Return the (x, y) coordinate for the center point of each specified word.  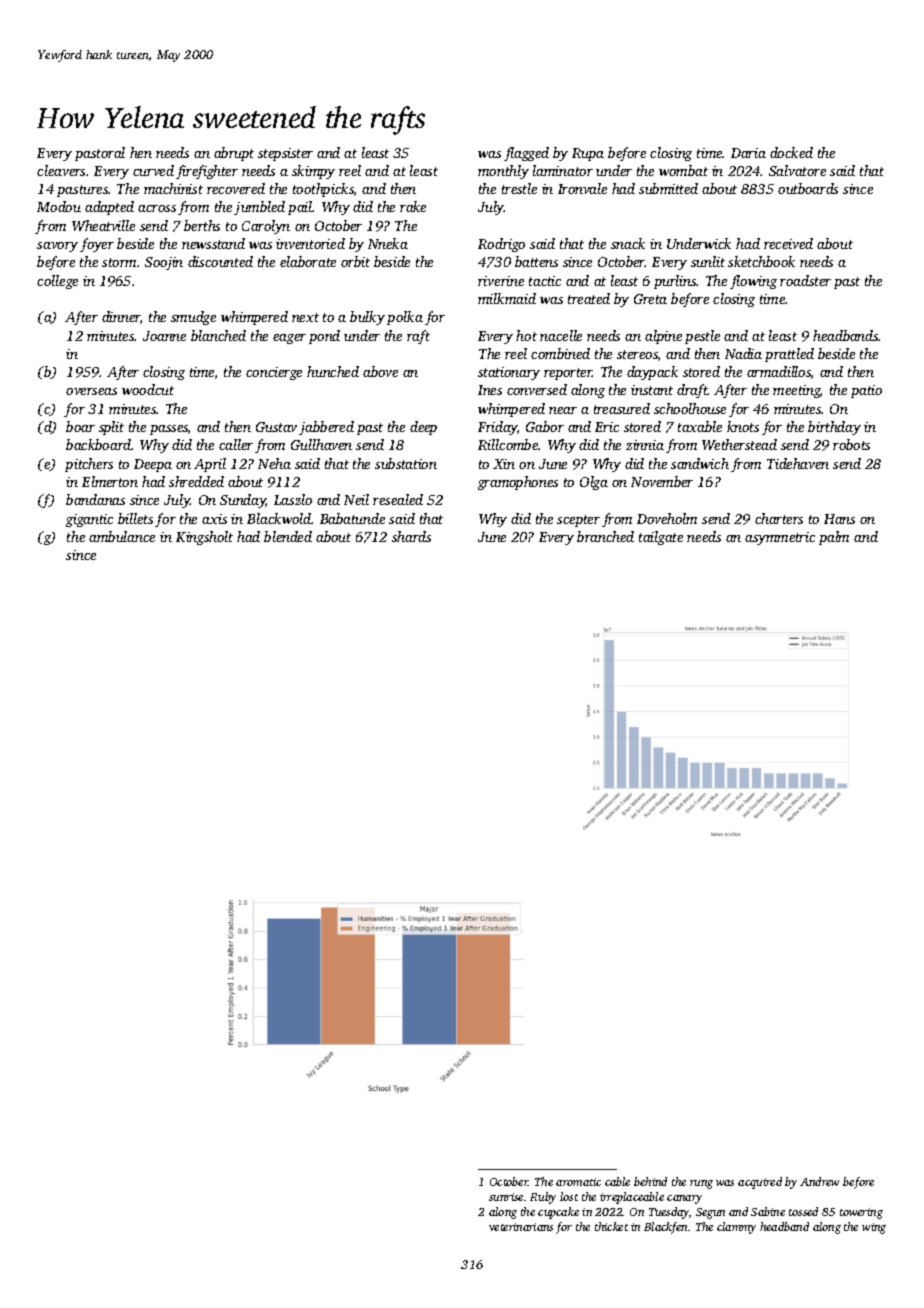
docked (791, 152)
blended (288, 536)
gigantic (89, 520)
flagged (526, 154)
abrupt (234, 154)
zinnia (645, 445)
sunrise (506, 1197)
